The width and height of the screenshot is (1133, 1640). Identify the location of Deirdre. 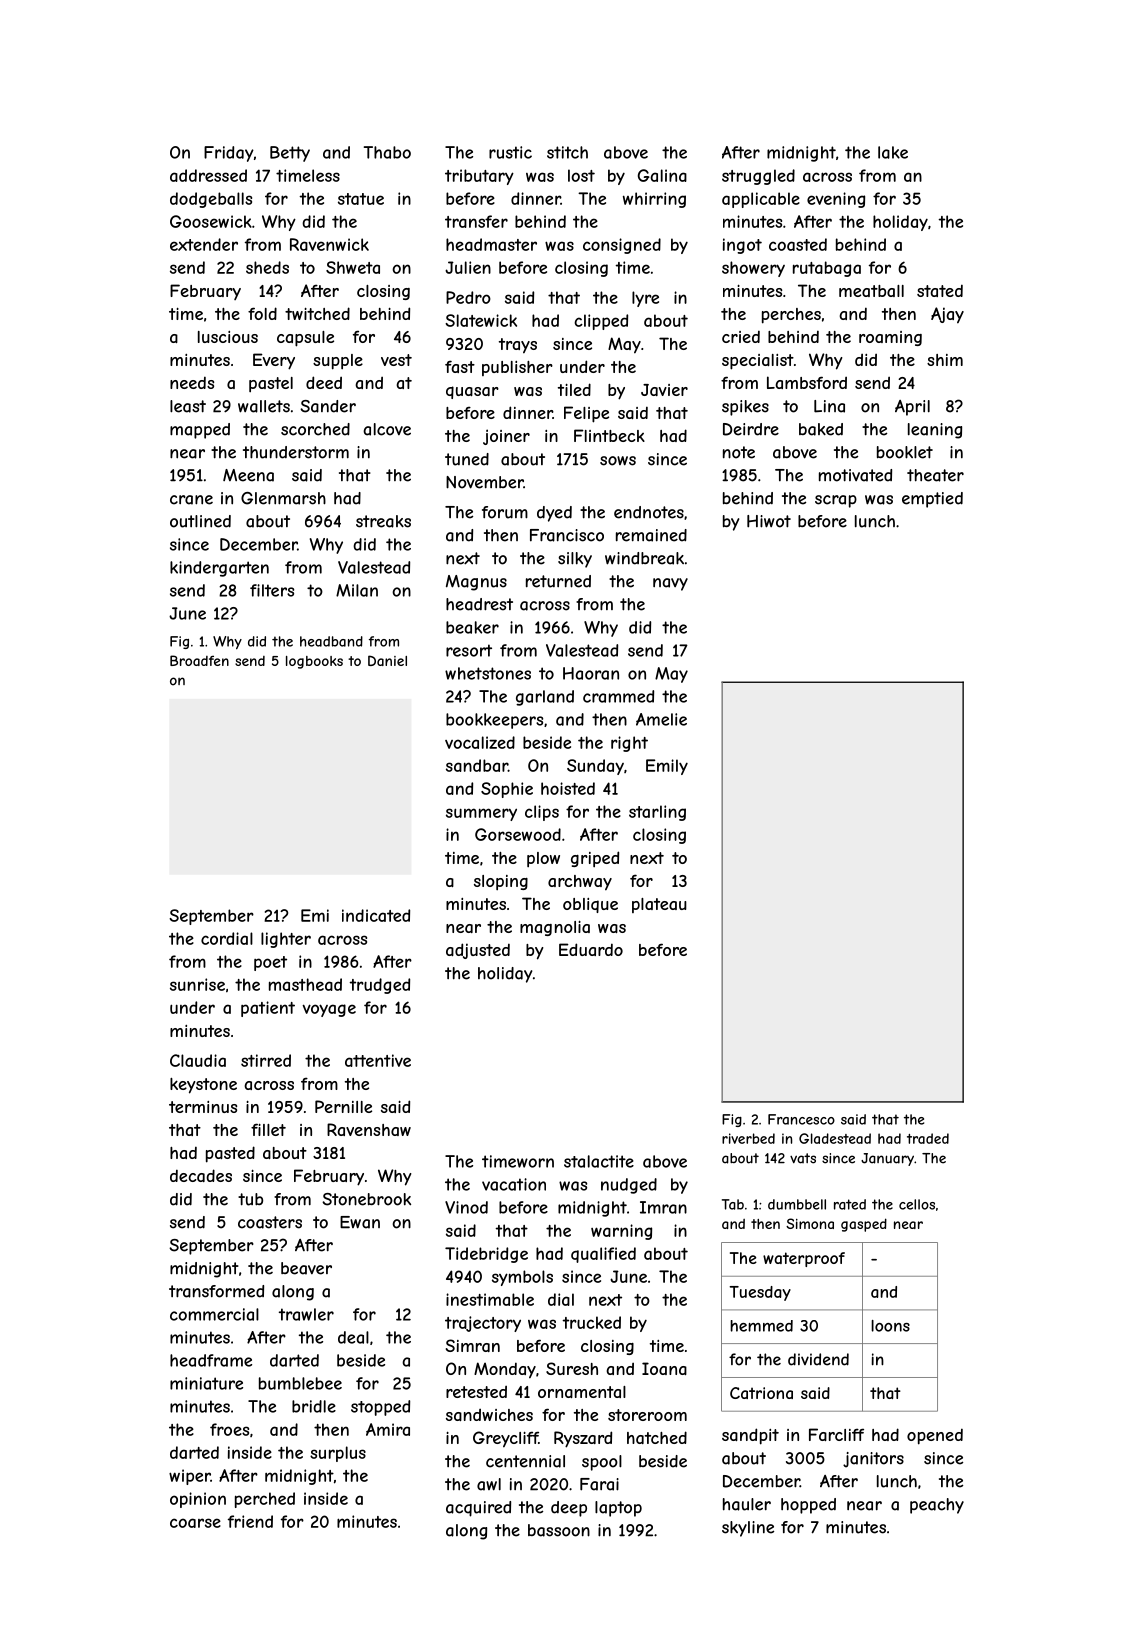
(751, 429).
